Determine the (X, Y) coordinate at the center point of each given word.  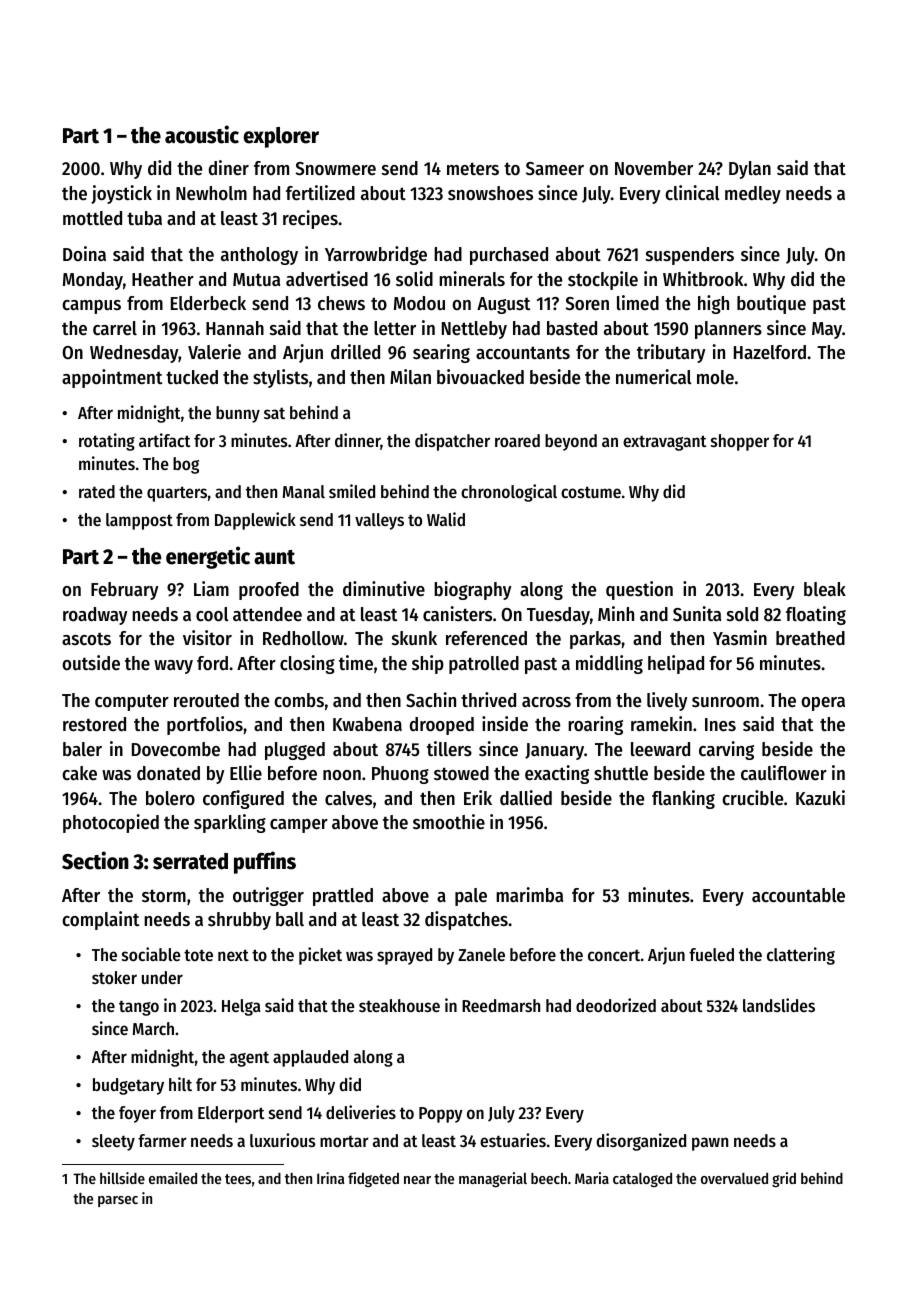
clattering (801, 956)
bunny (238, 414)
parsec (118, 1201)
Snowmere (335, 169)
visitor (207, 638)
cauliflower (784, 773)
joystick (121, 194)
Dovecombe (176, 749)
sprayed (404, 956)
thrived (488, 700)
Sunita (697, 614)
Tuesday (558, 616)
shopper (740, 442)
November (654, 168)
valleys (379, 521)
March (153, 1028)
